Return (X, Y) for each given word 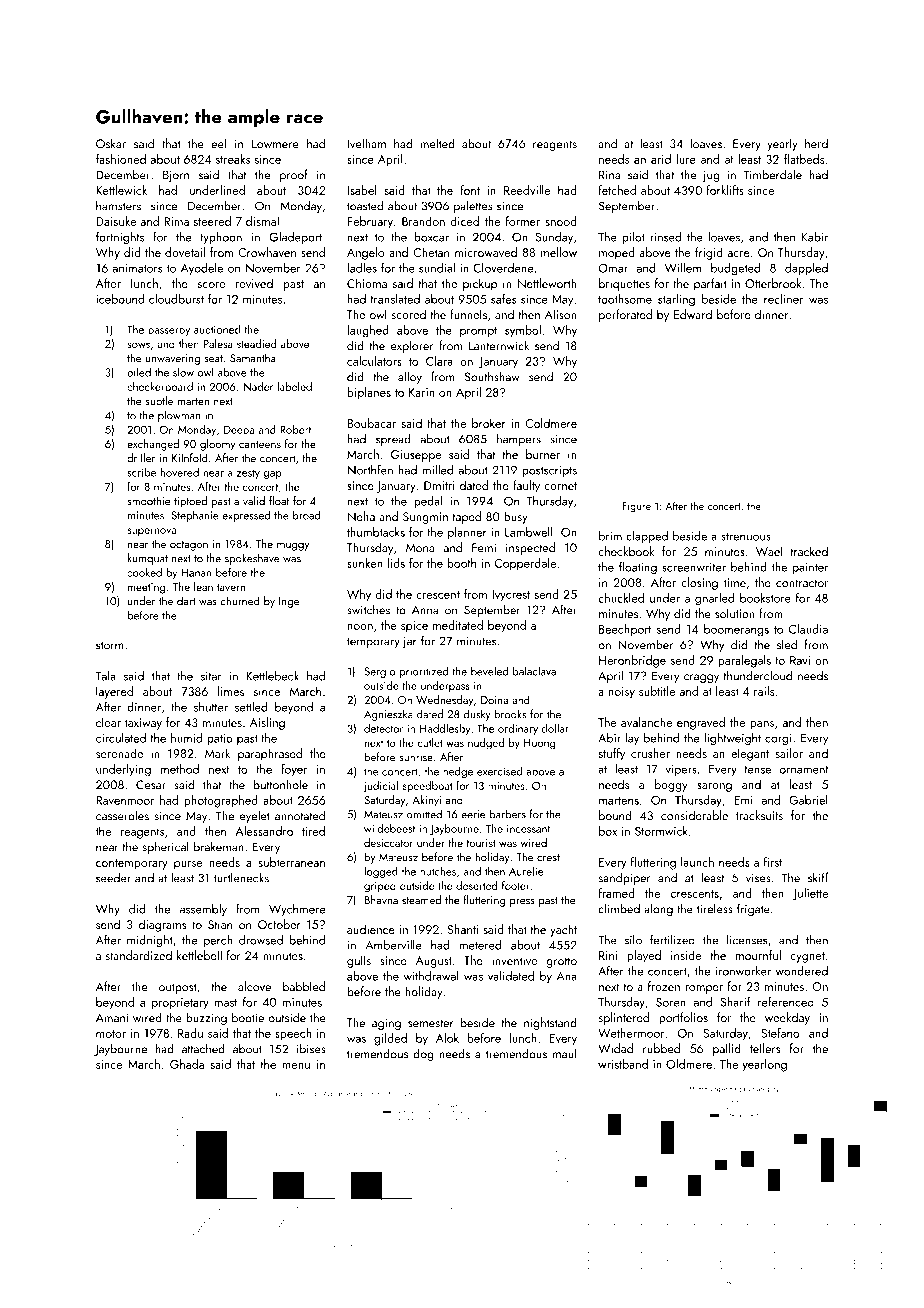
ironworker (743, 970)
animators (137, 268)
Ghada (187, 1064)
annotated (300, 815)
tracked (809, 551)
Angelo (365, 253)
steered (212, 221)
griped (380, 887)
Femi (484, 547)
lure (686, 159)
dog (423, 1055)
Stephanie (195, 516)
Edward (693, 314)
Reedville (527, 190)
